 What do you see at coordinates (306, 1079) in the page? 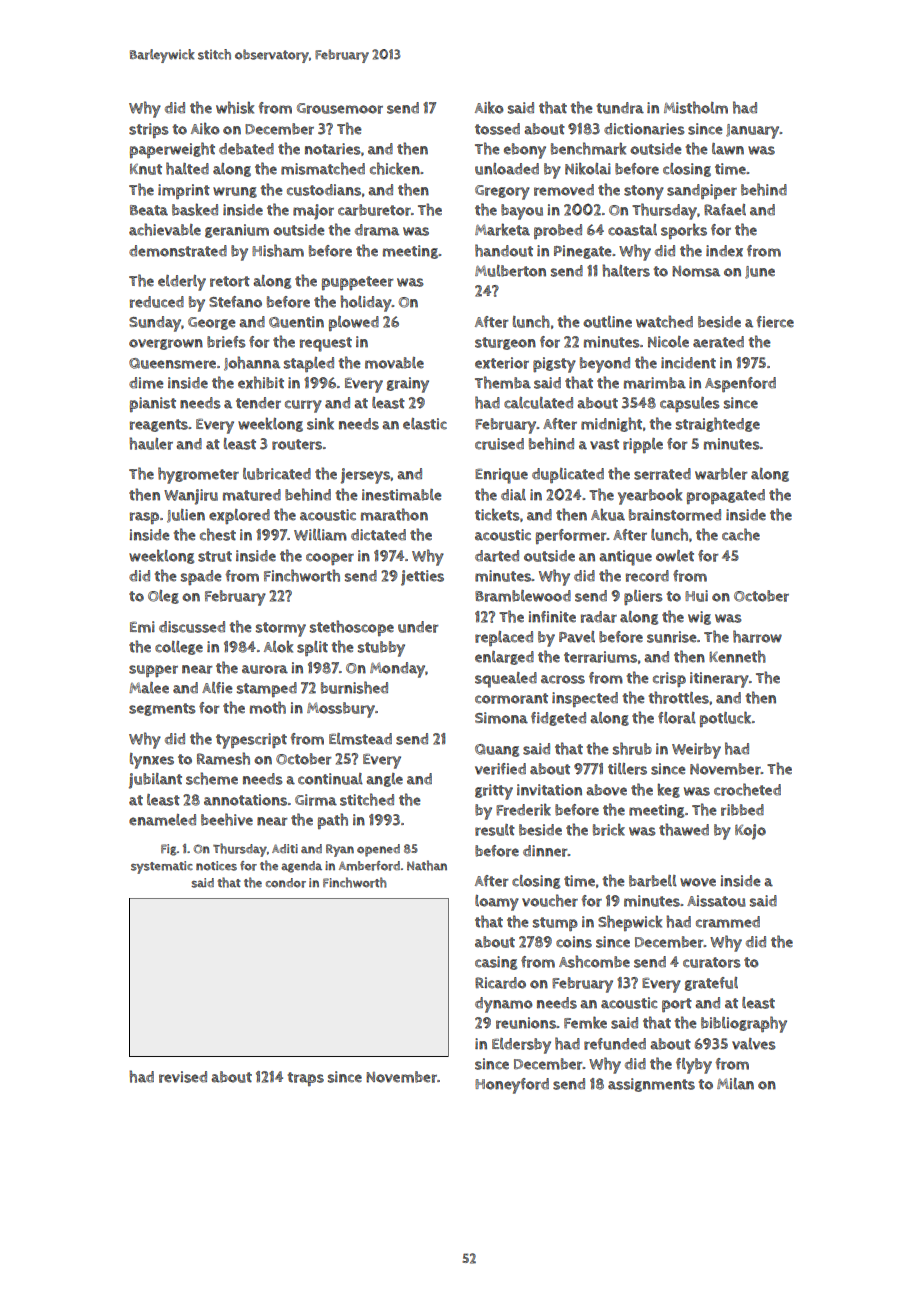
I see `traps` at bounding box center [306, 1079].
